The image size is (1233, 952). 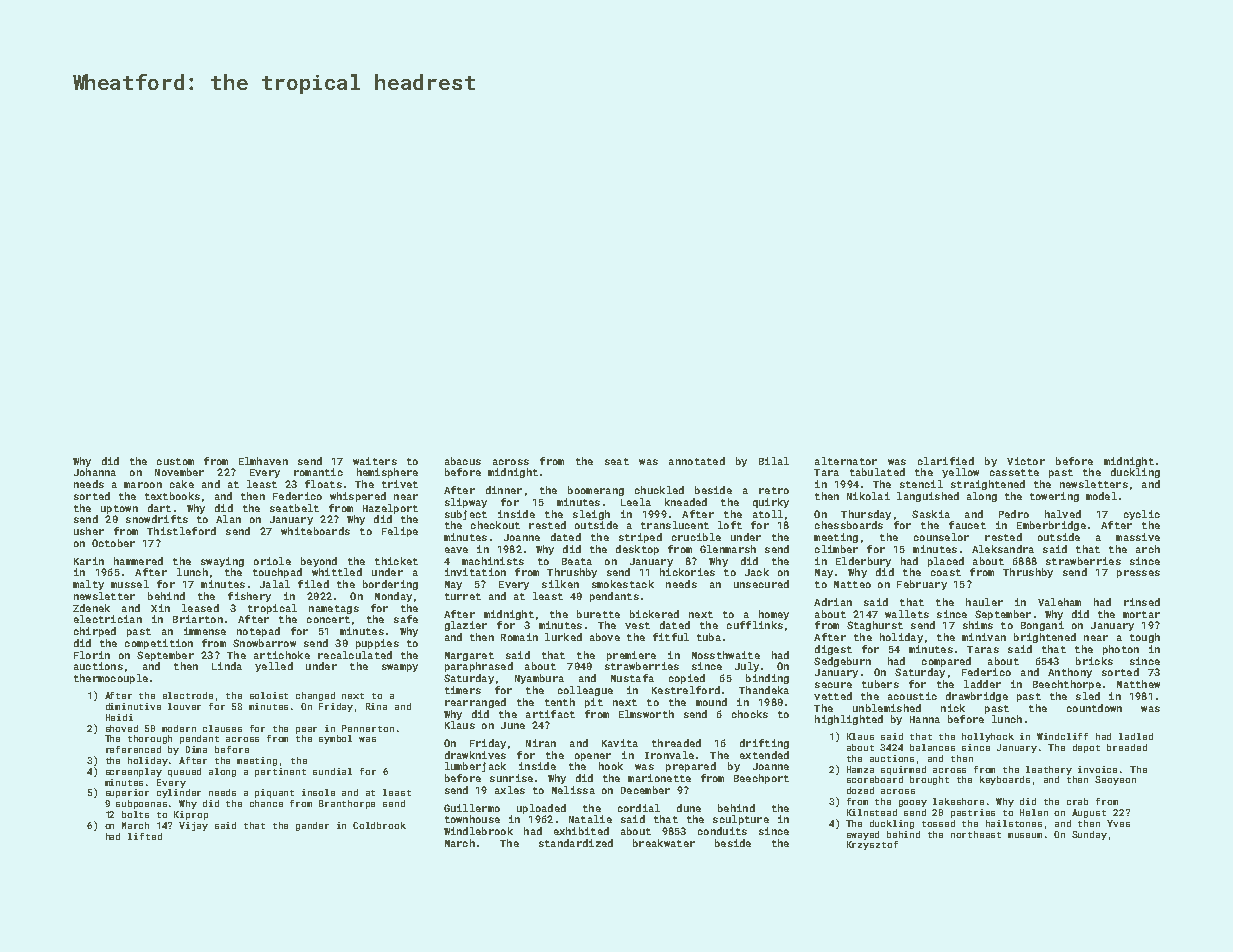 I want to click on December, so click(x=645, y=790).
